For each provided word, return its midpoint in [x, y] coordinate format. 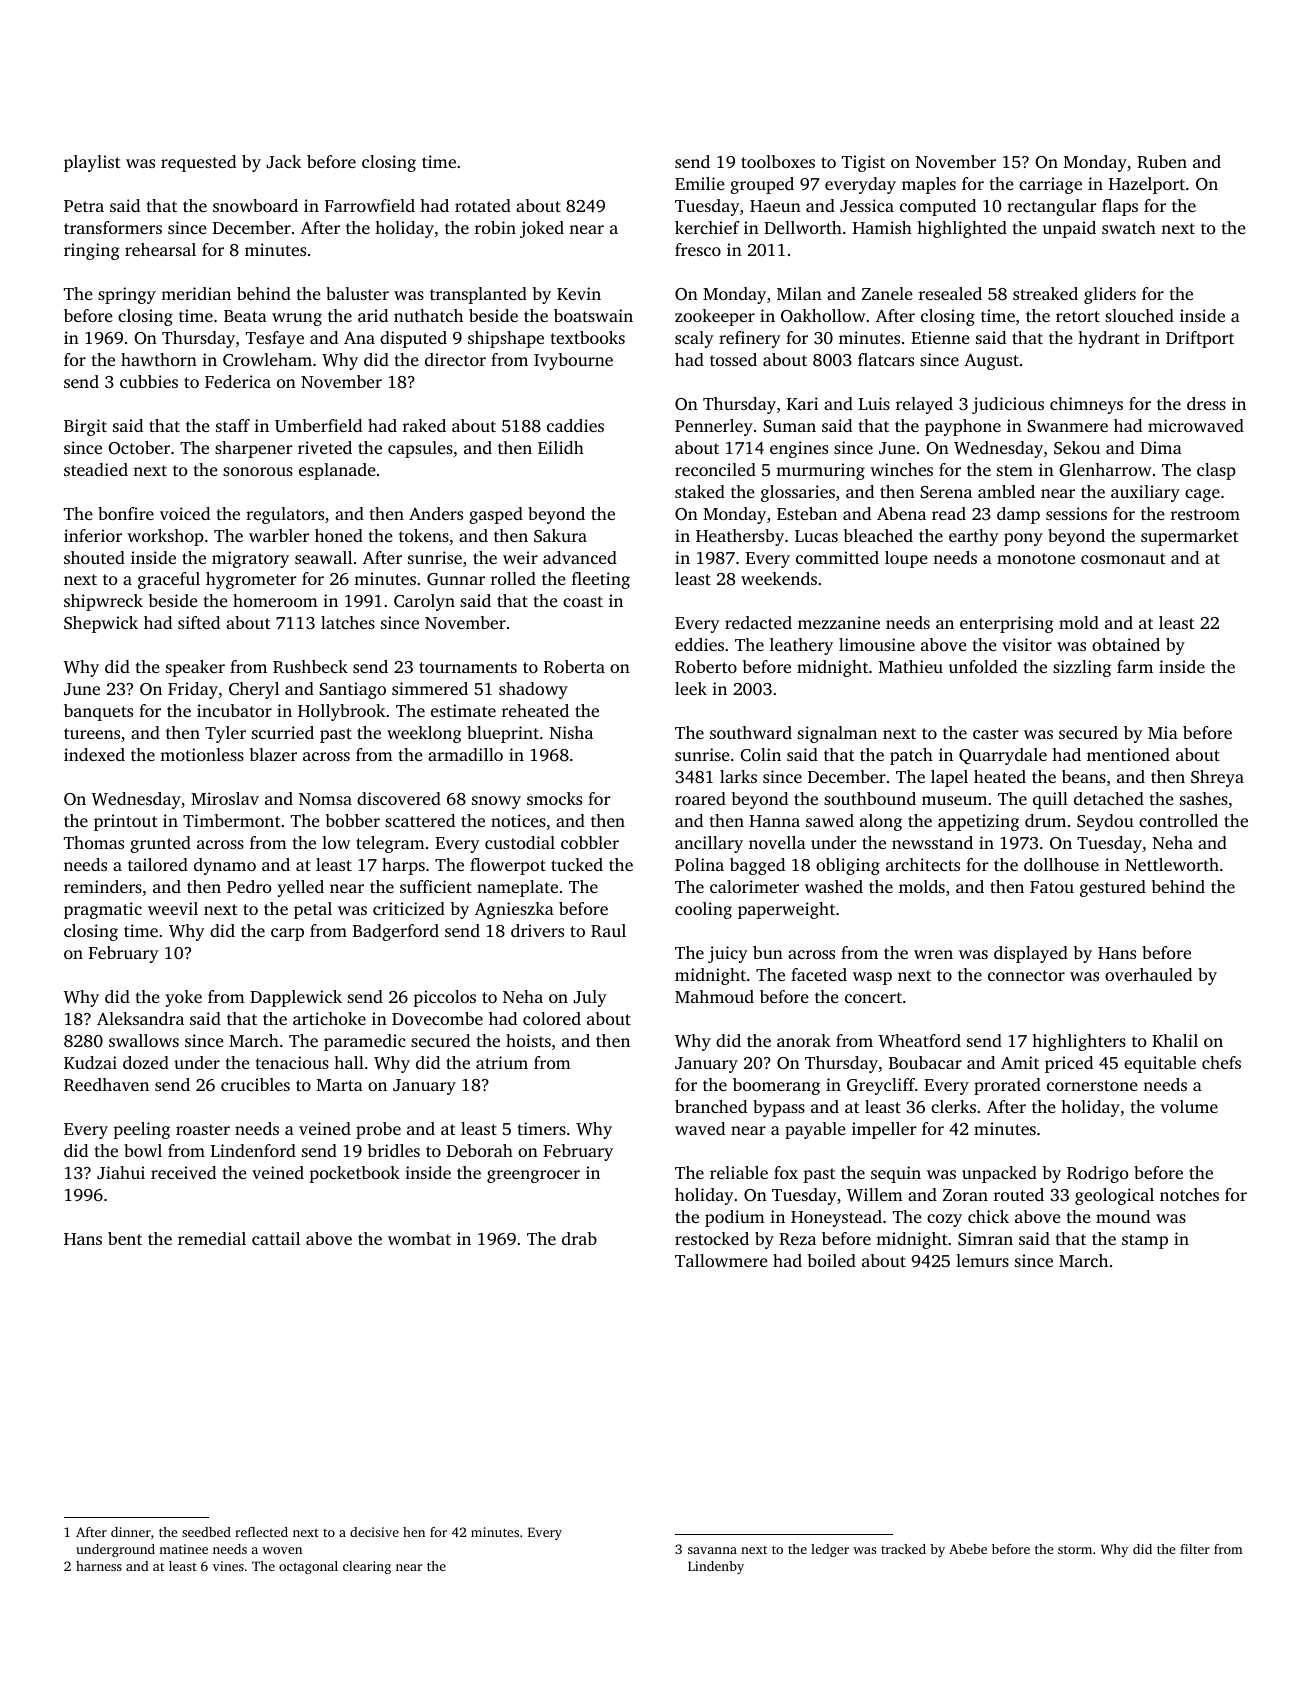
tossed [733, 359]
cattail [276, 1238]
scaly [694, 339]
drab [579, 1238]
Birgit [85, 427]
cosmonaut [1123, 558]
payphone [963, 427]
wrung [297, 319]
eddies [699, 644]
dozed [146, 1062]
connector [1026, 975]
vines [228, 1566]
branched [711, 1106]
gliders [1110, 295]
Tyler [225, 734]
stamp [1145, 1241]
